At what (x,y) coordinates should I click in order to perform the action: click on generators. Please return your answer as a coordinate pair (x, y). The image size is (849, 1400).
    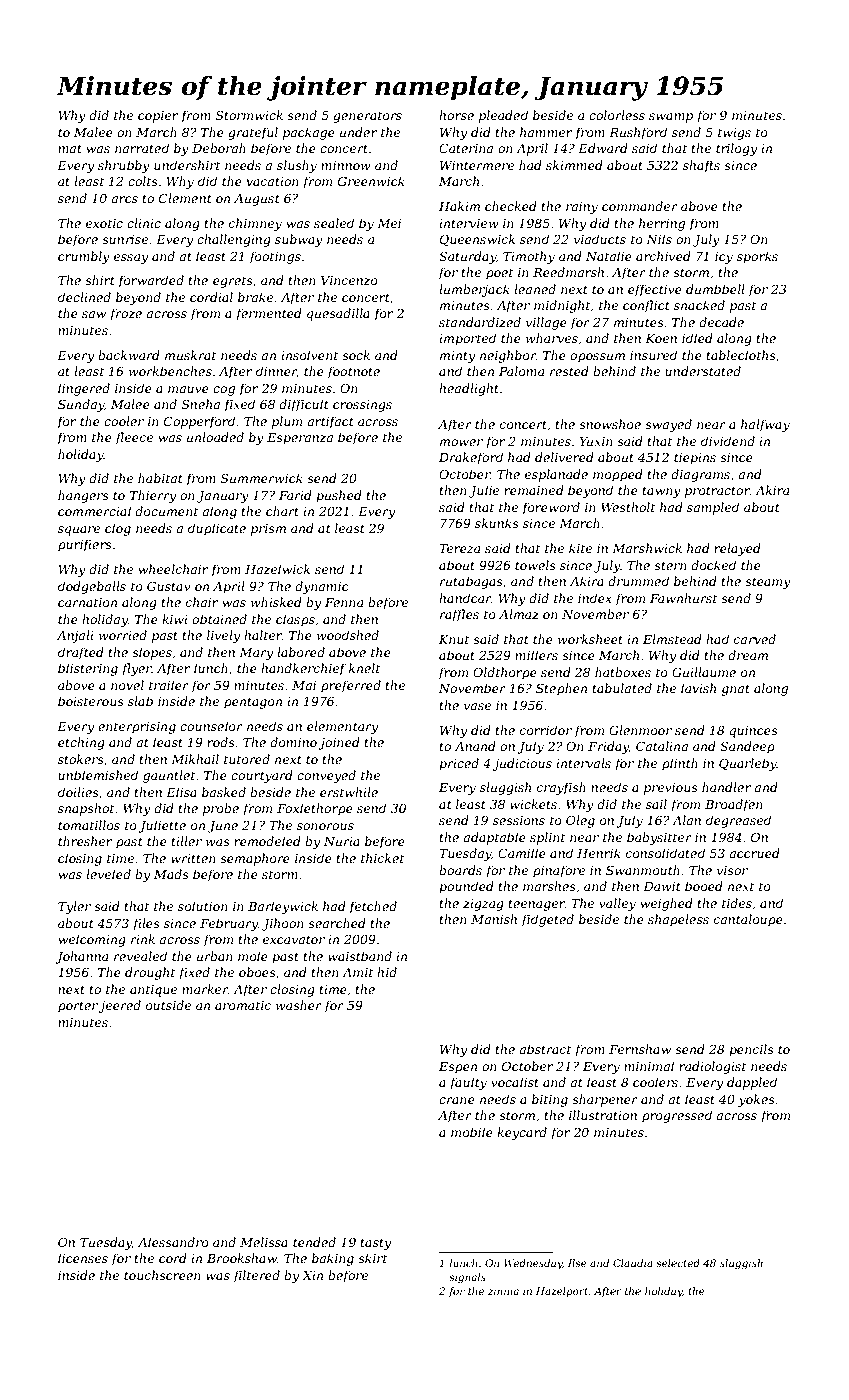
    Looking at the image, I should click on (367, 117).
